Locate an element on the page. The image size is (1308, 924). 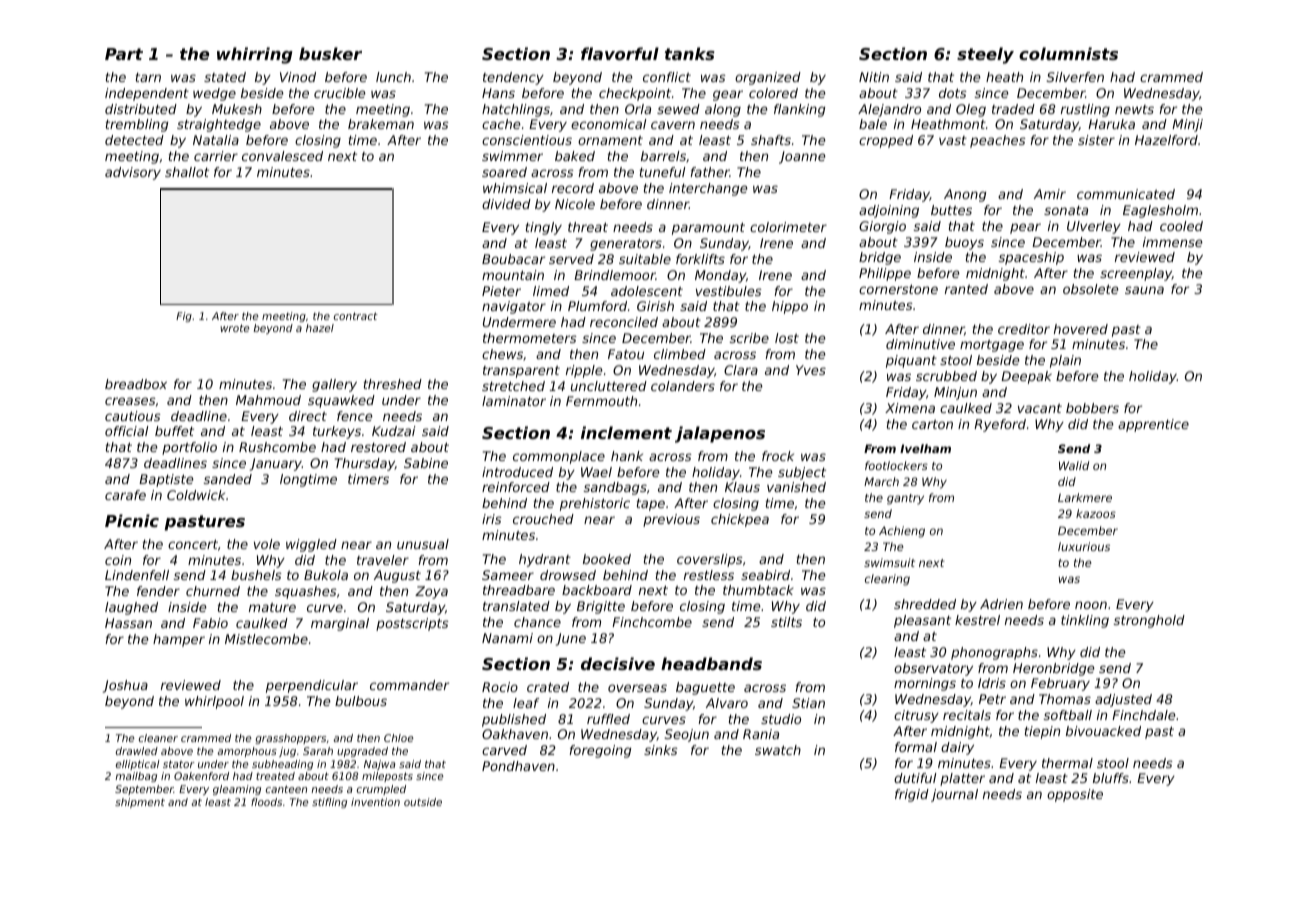
tanks is located at coordinates (690, 53).
